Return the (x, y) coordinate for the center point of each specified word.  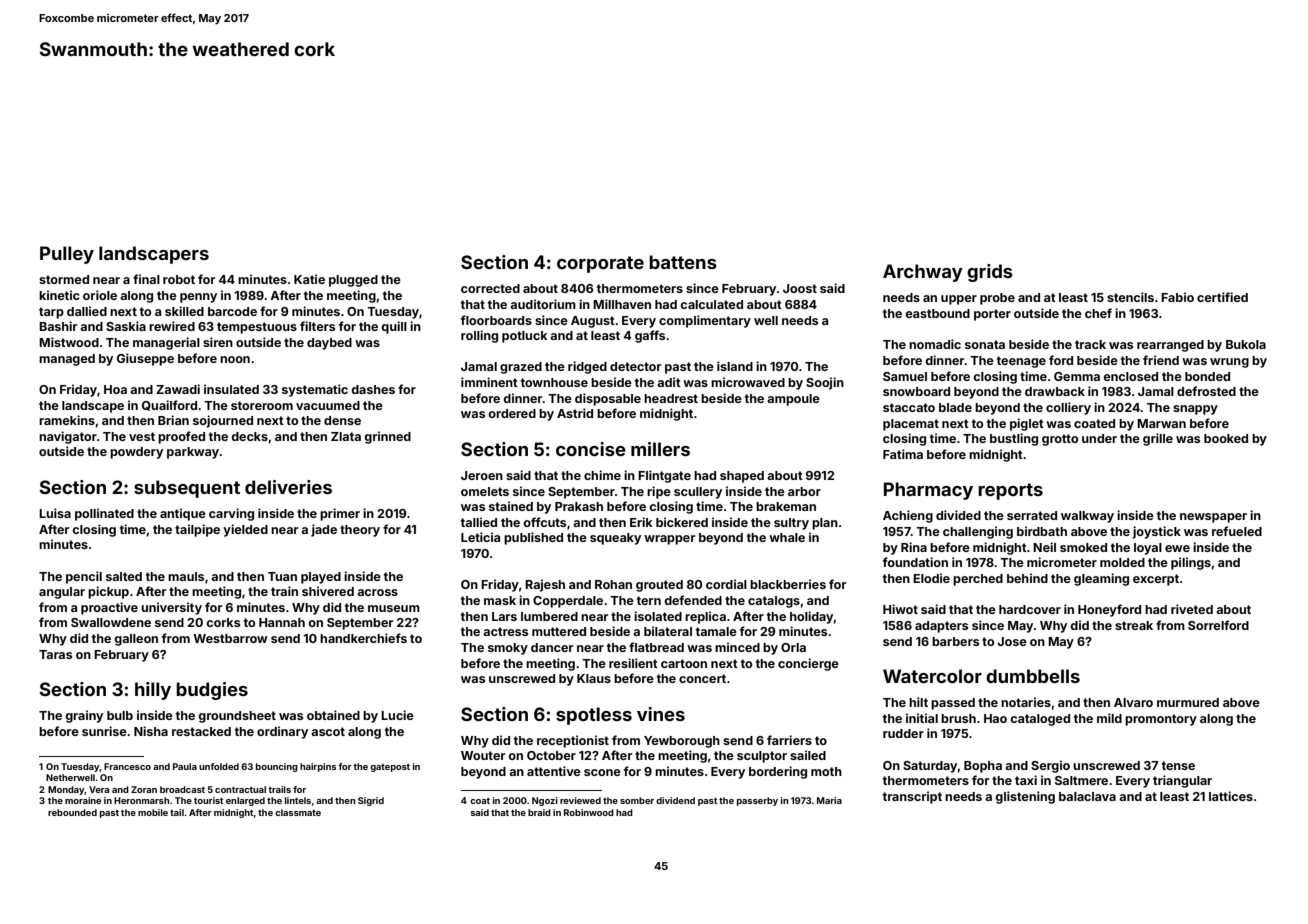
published (533, 538)
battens (683, 262)
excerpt (1156, 580)
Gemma (1077, 376)
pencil (84, 577)
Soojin (825, 383)
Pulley (67, 255)
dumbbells (1033, 676)
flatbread (656, 647)
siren (218, 342)
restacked (201, 731)
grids (990, 273)
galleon (136, 640)
